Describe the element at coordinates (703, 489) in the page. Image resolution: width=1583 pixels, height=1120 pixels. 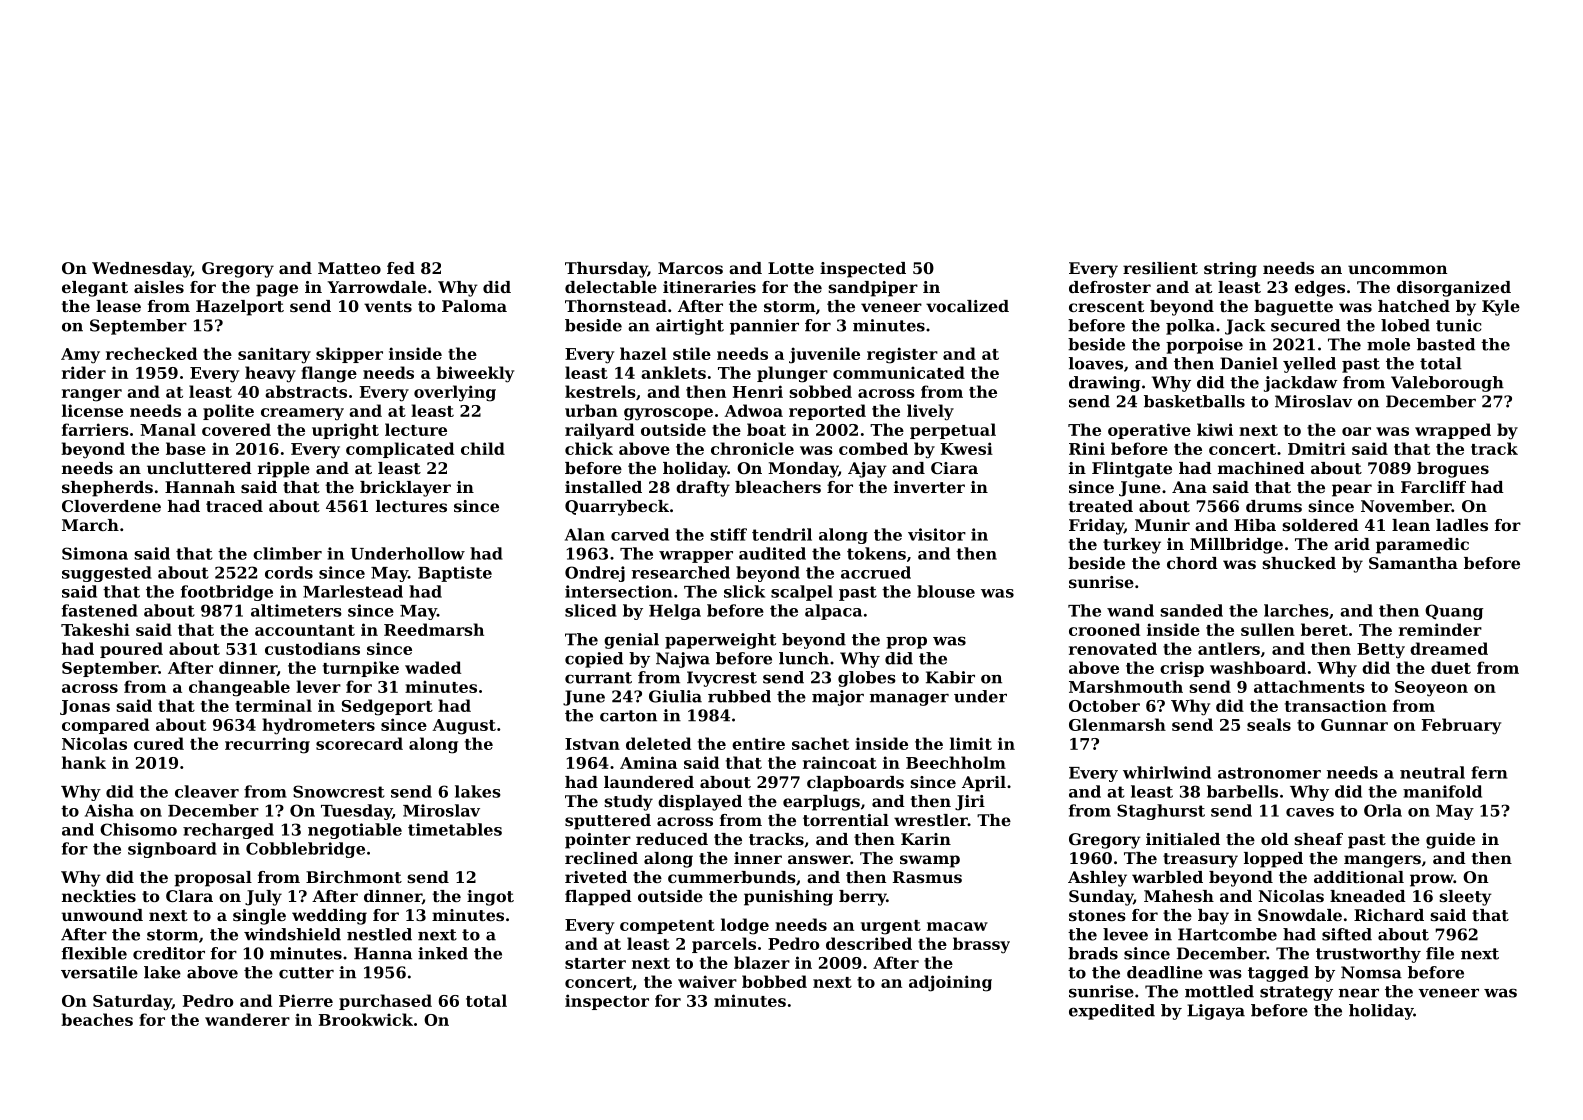
I see `drafty` at that location.
